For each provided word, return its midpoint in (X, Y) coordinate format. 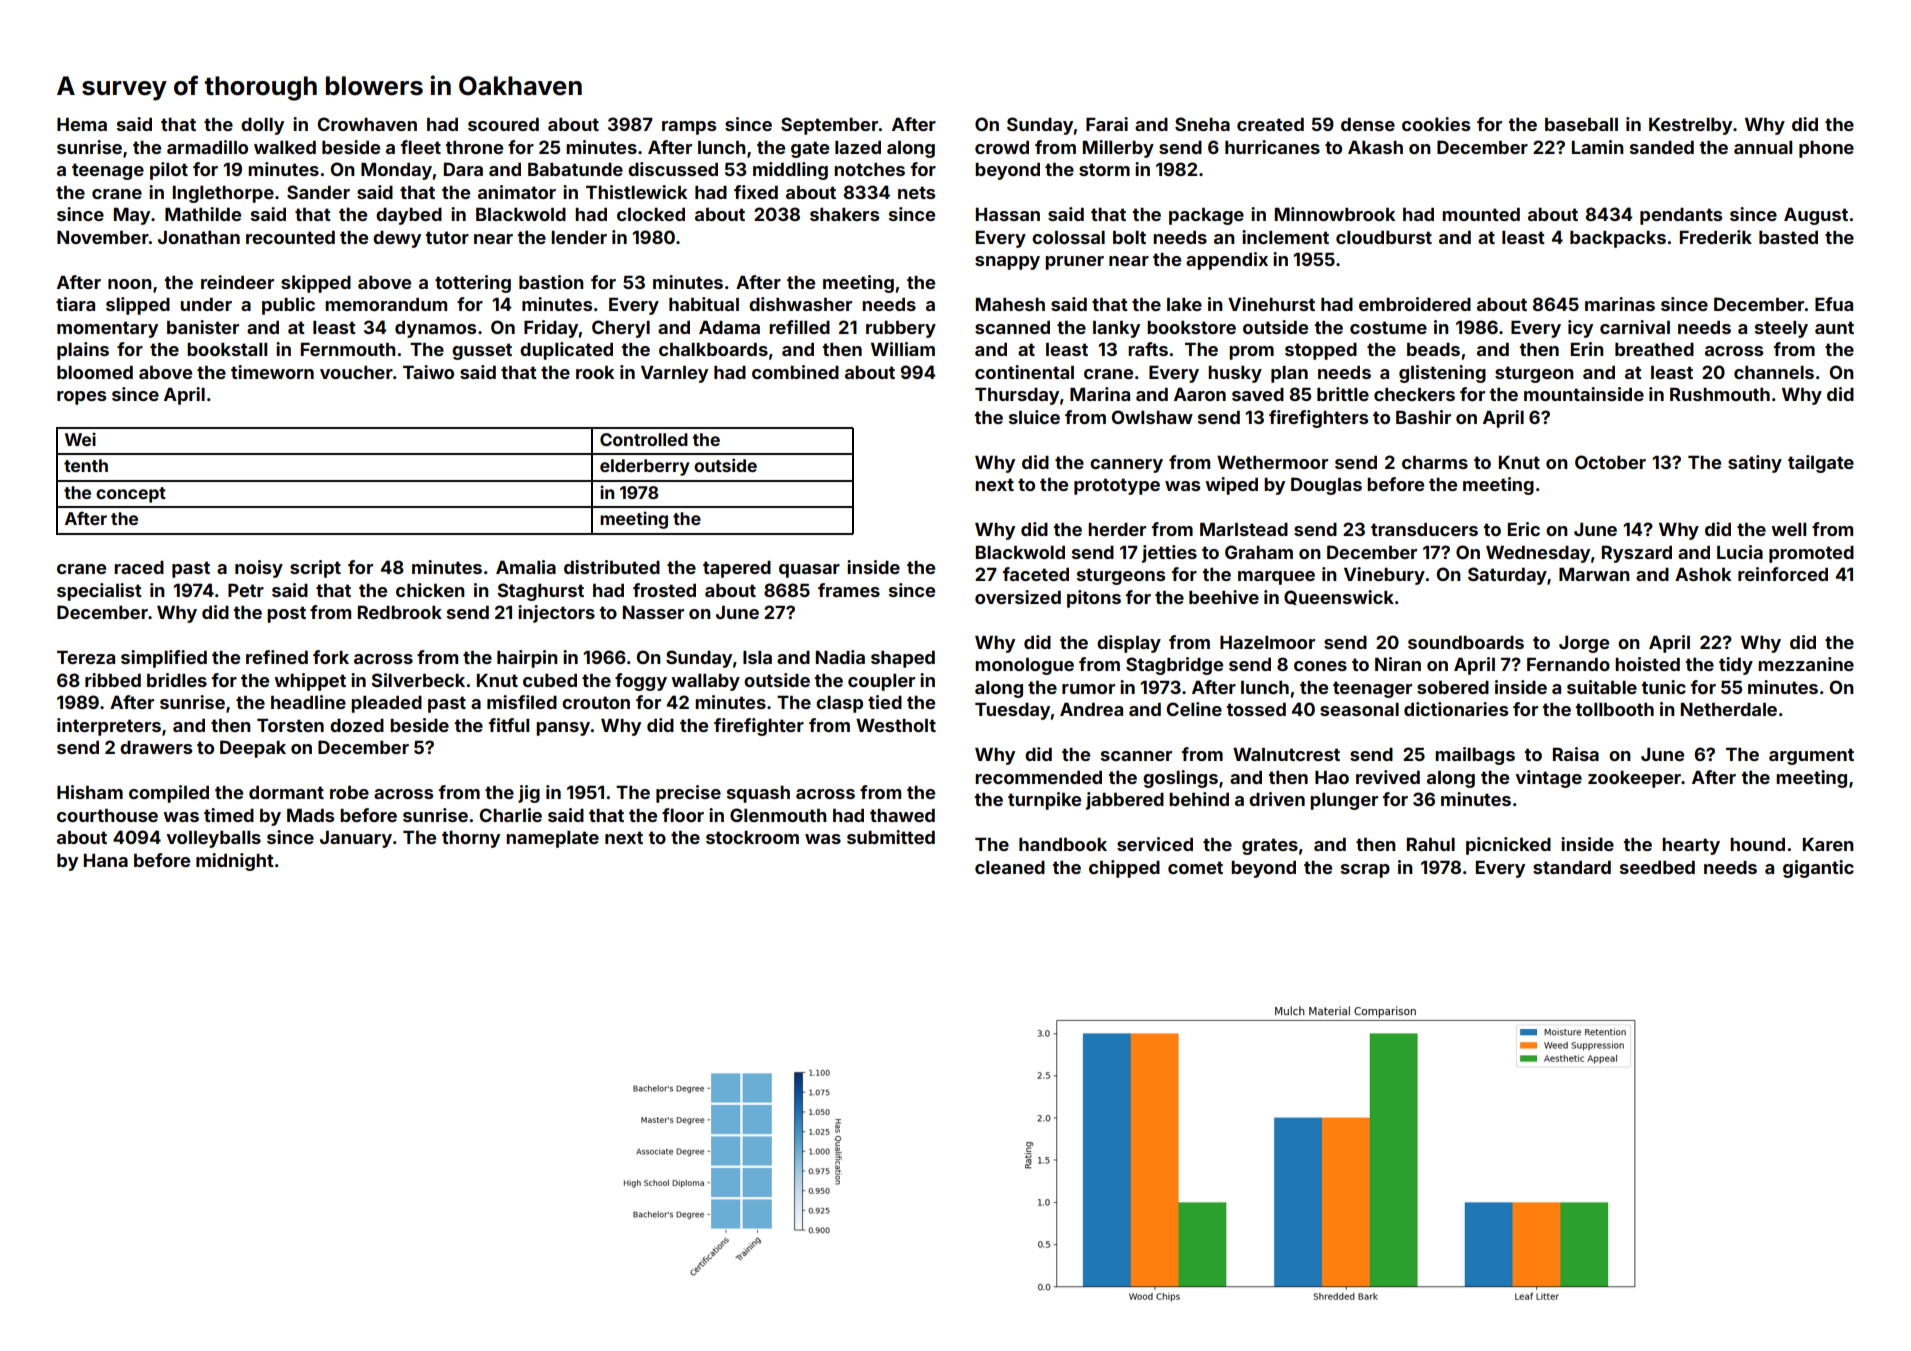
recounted (290, 237)
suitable (1602, 687)
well (1788, 529)
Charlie (511, 815)
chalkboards (713, 349)
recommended (1038, 777)
